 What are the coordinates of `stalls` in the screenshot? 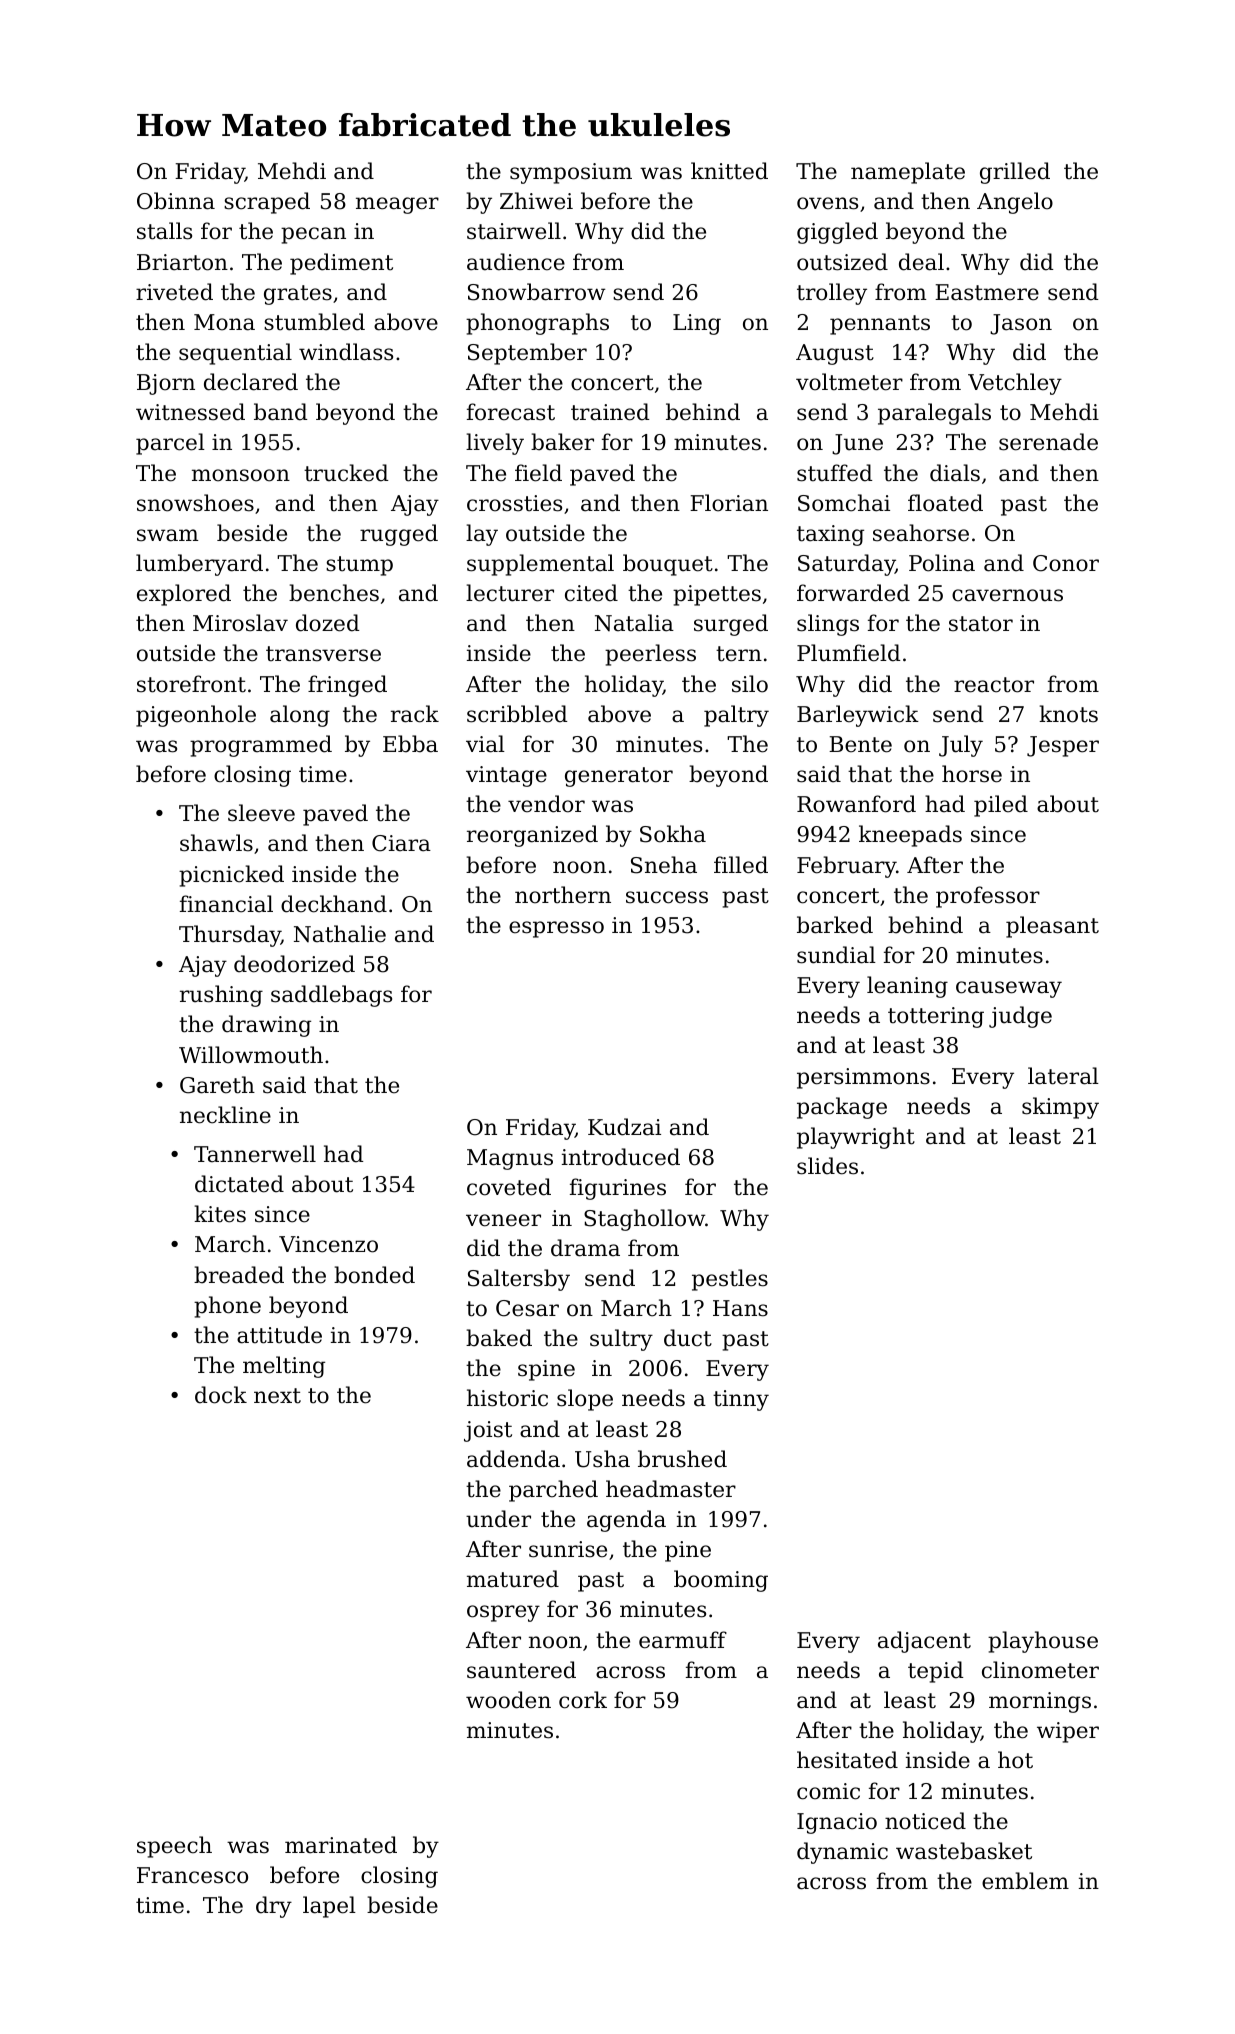 It's located at (164, 231).
